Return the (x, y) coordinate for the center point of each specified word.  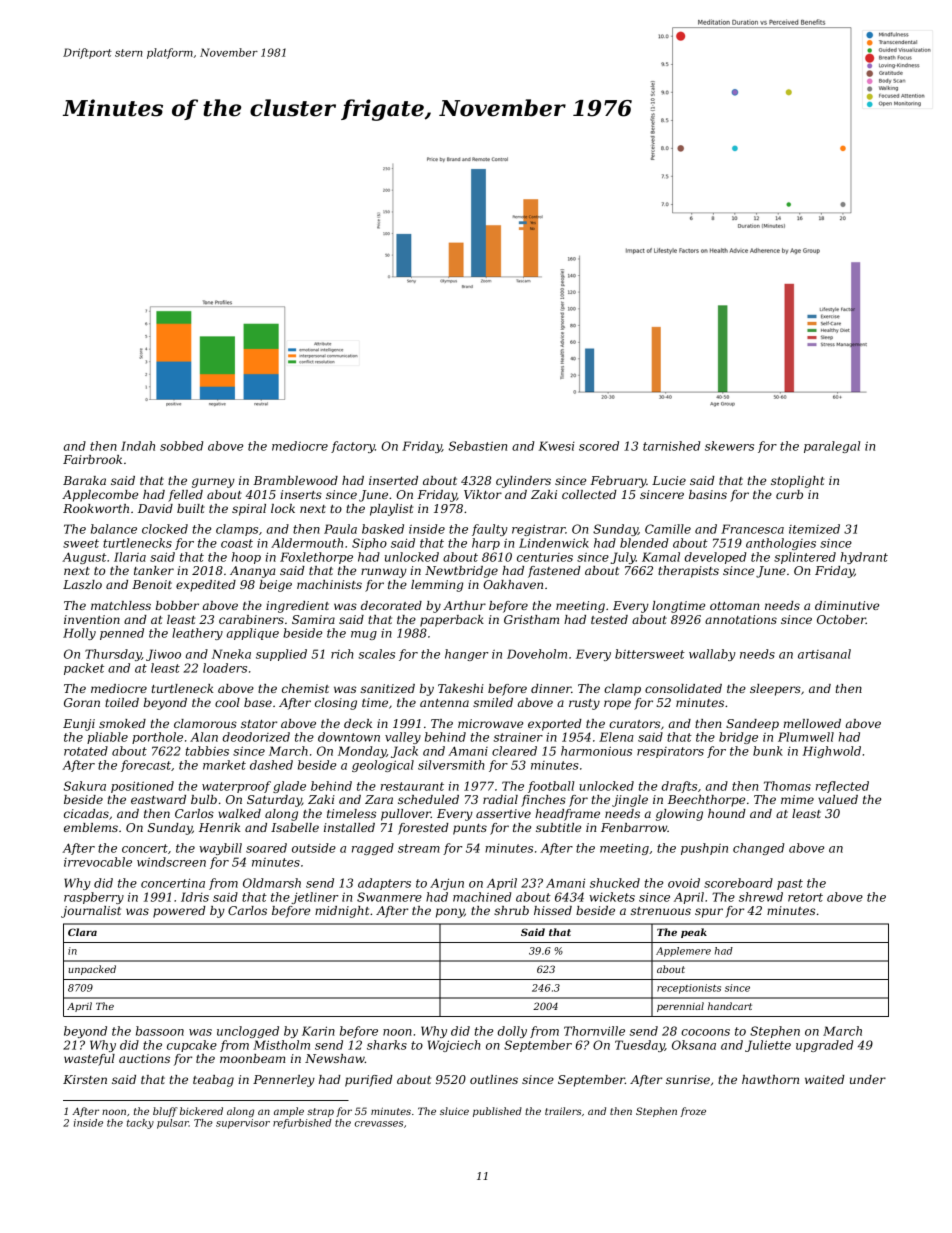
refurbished (302, 1124)
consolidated (683, 688)
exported (555, 725)
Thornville (594, 1031)
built (191, 508)
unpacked (92, 970)
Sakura (85, 786)
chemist (305, 688)
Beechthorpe (706, 801)
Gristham (531, 619)
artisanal (824, 654)
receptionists (689, 989)
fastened (554, 572)
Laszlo (82, 585)
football (551, 787)
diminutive (847, 605)
